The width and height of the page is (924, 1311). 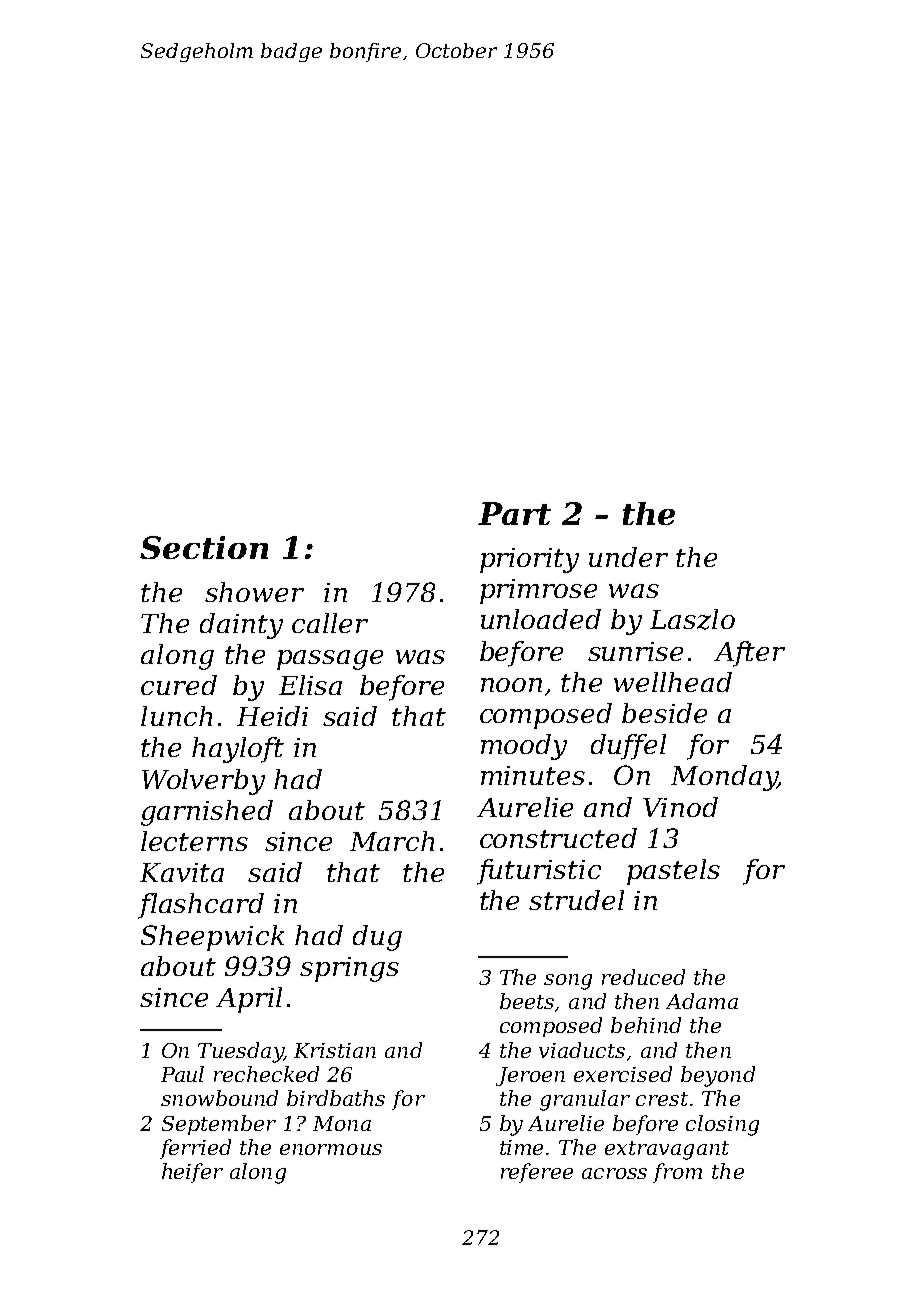 I want to click on lunch, so click(x=176, y=716).
